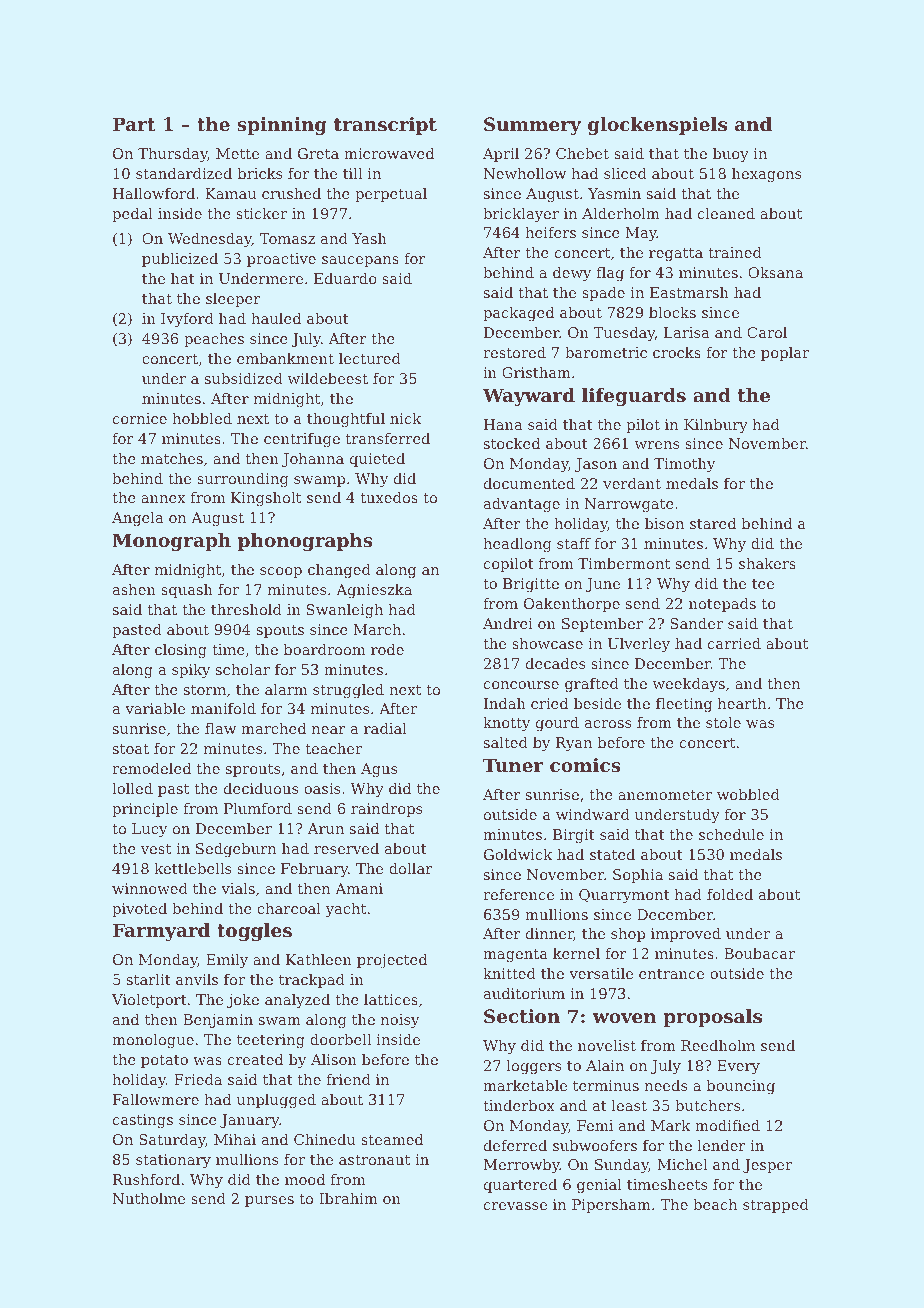  I want to click on toggles, so click(254, 932).
